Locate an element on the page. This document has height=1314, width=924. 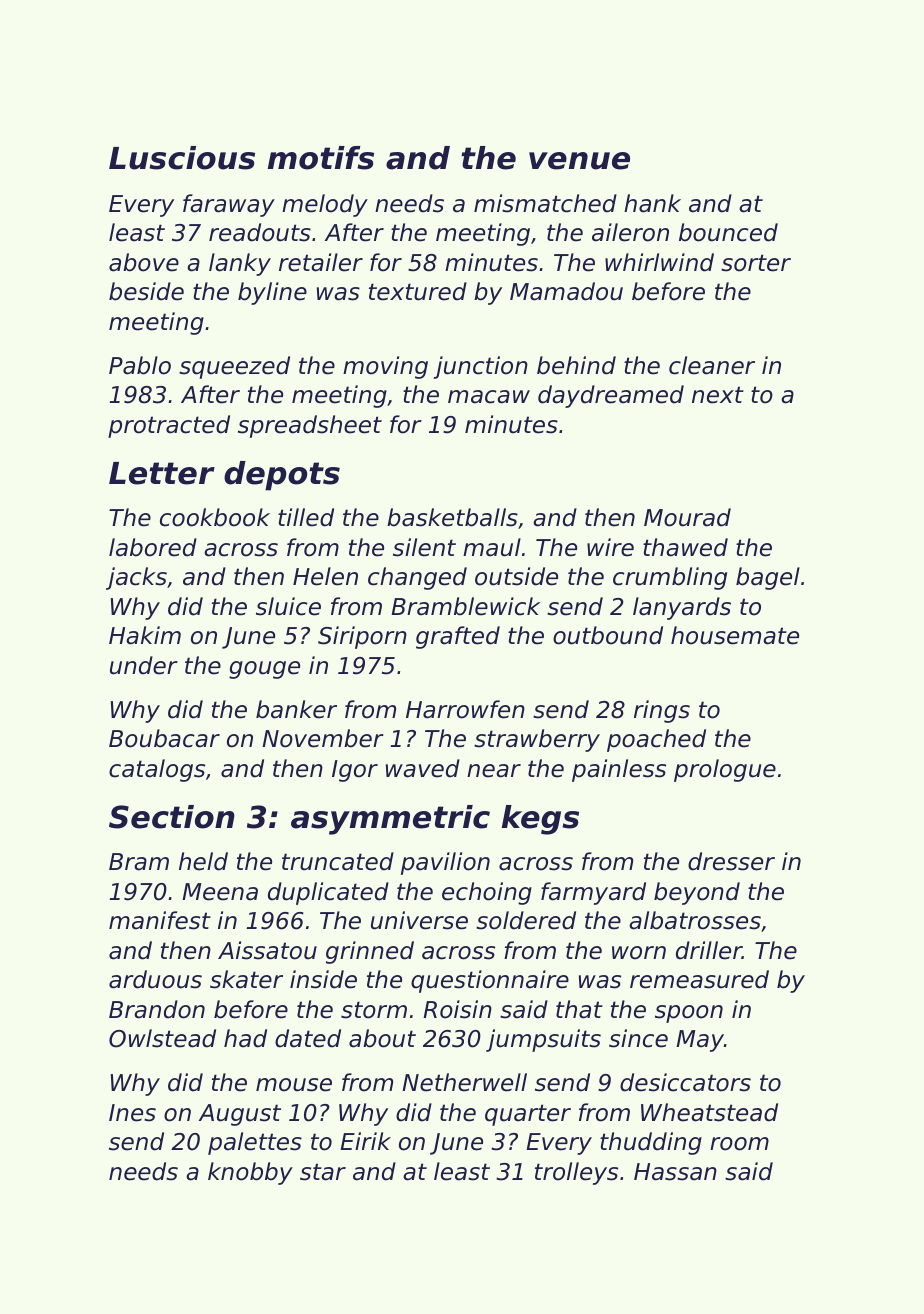
November is located at coordinates (323, 738).
